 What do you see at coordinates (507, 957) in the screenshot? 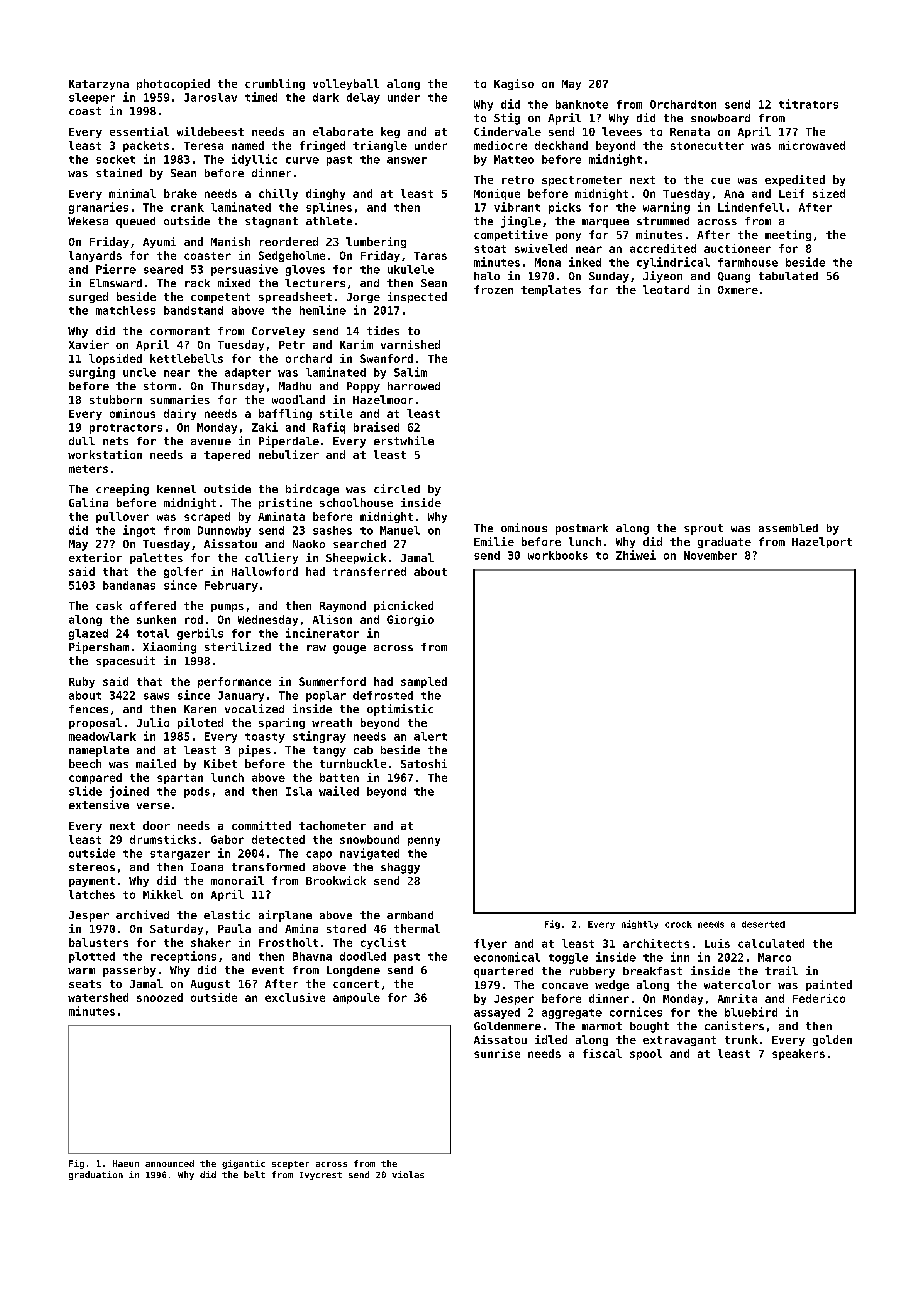
I see `economical` at bounding box center [507, 957].
